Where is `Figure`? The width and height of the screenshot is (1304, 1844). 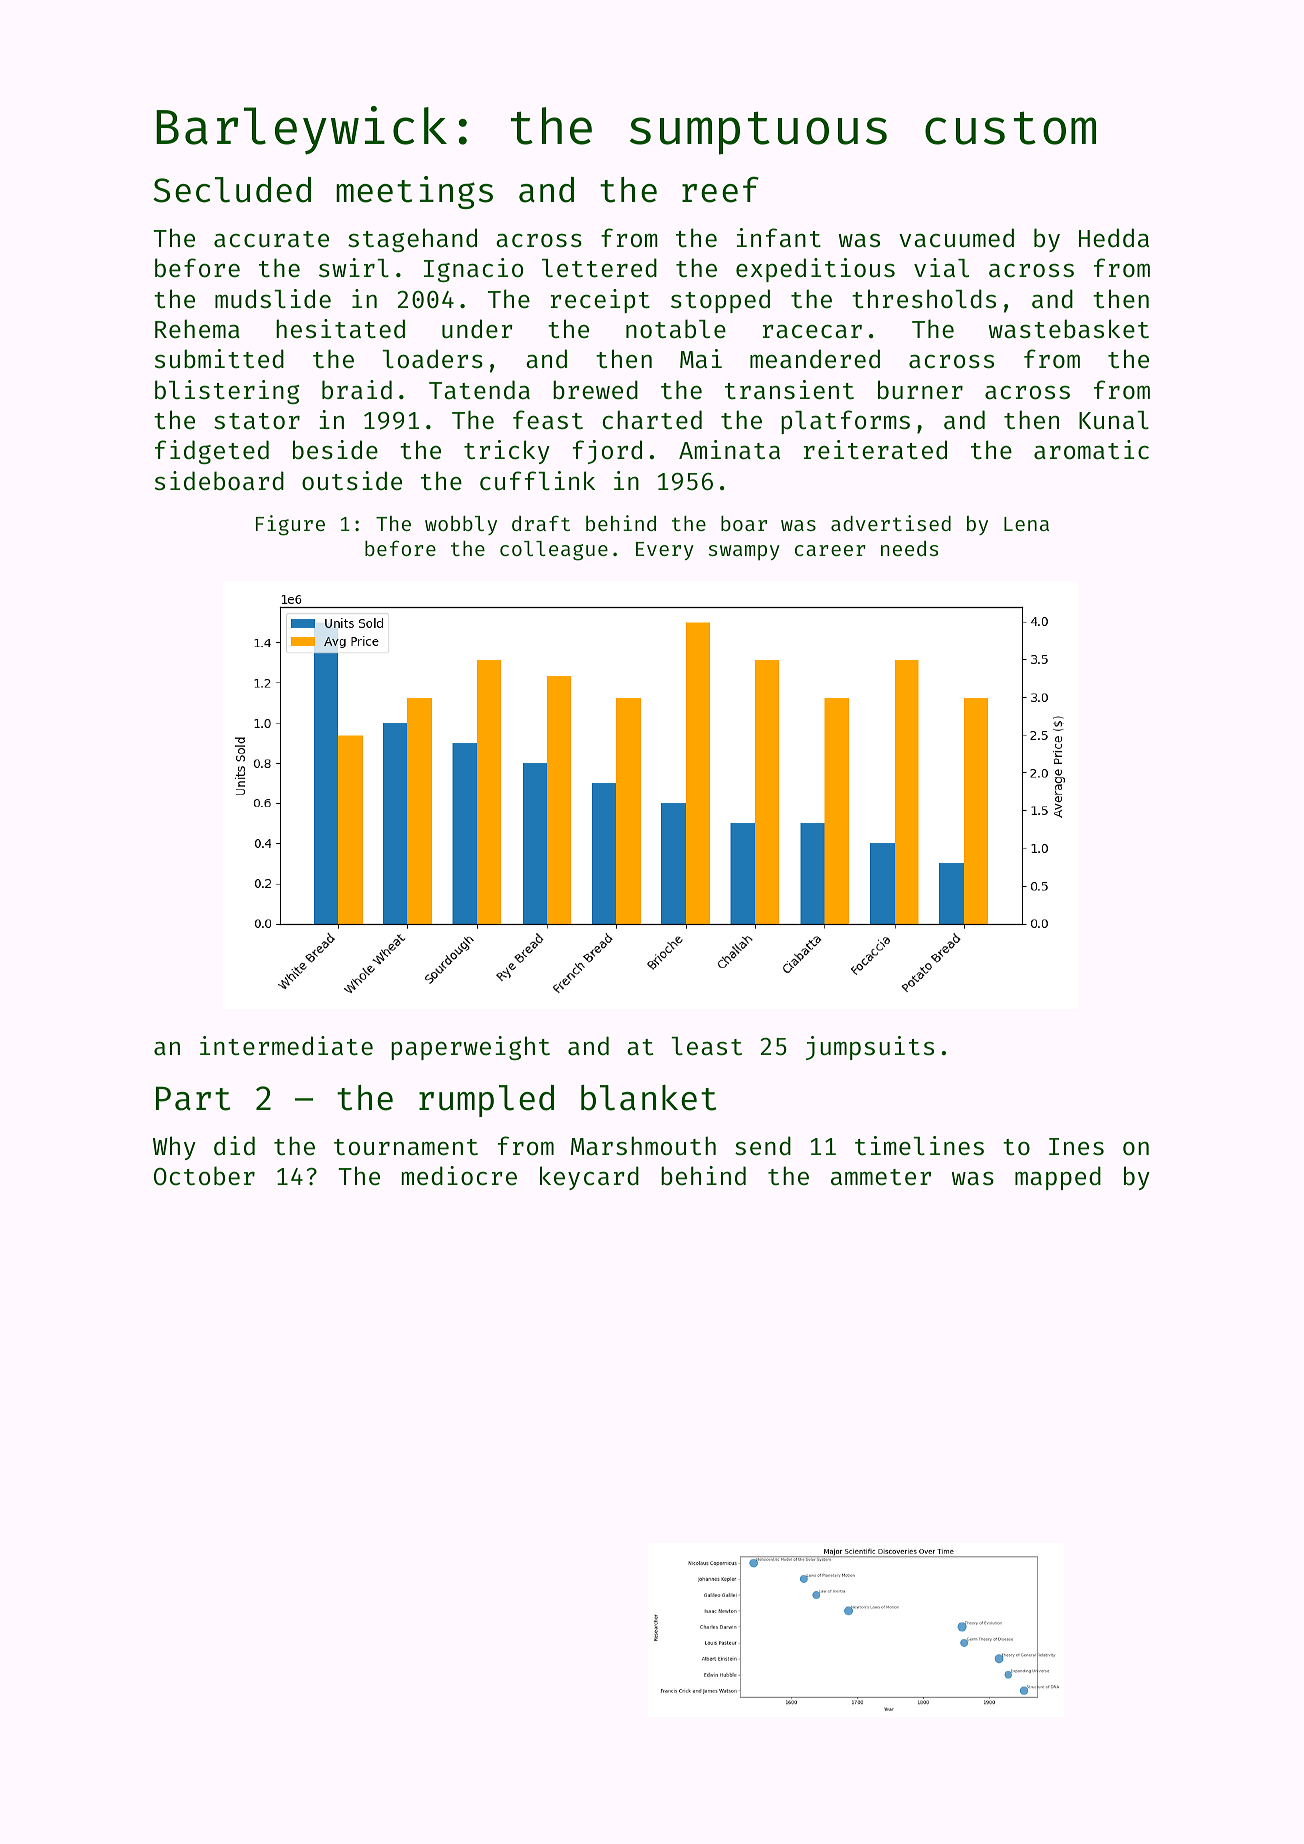
Figure is located at coordinates (290, 525).
